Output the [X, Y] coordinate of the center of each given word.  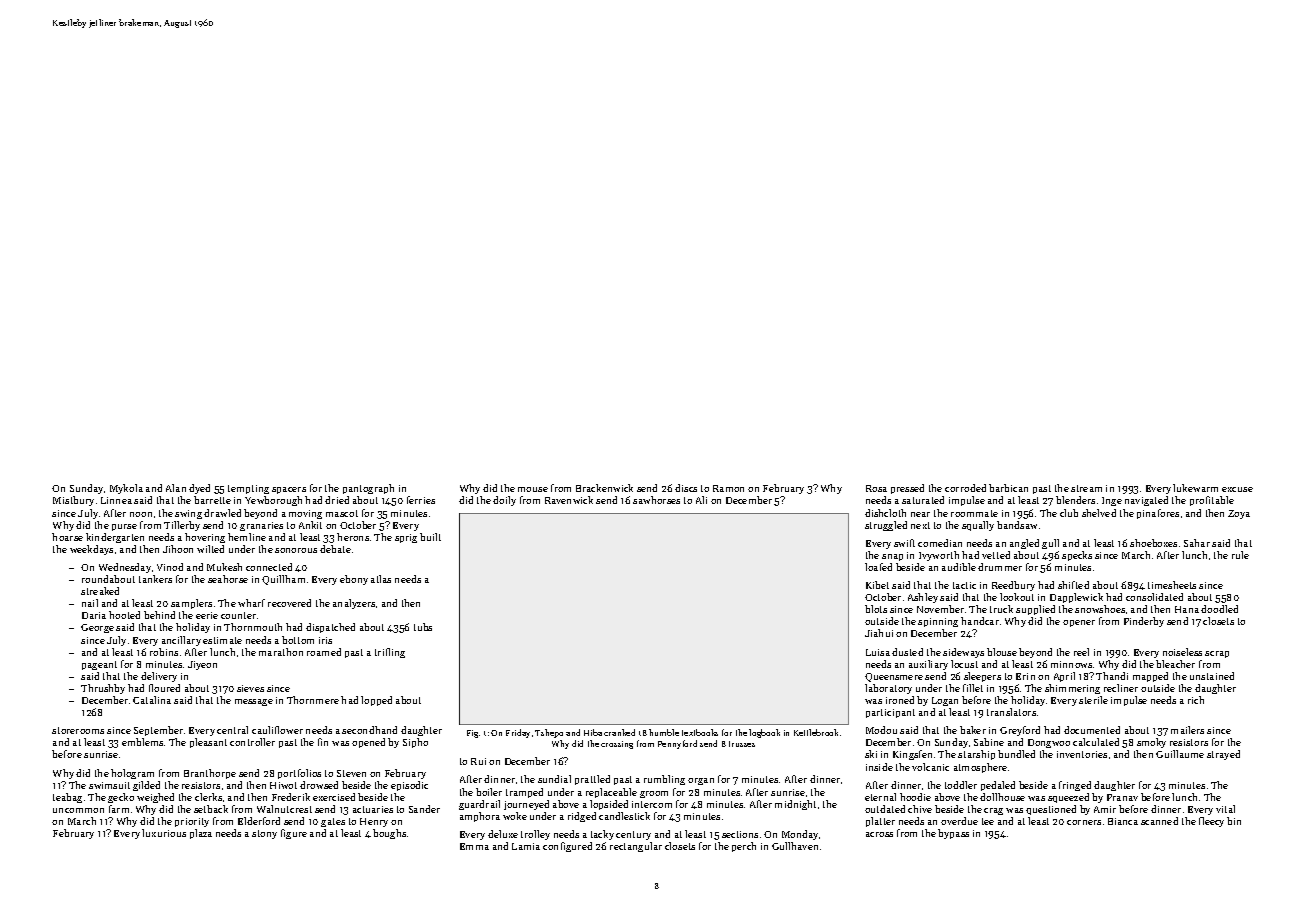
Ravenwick [569, 500]
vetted [996, 555]
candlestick [624, 816]
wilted [210, 549]
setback [211, 809]
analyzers [354, 604]
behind [159, 615]
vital [1225, 809]
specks [1077, 556]
